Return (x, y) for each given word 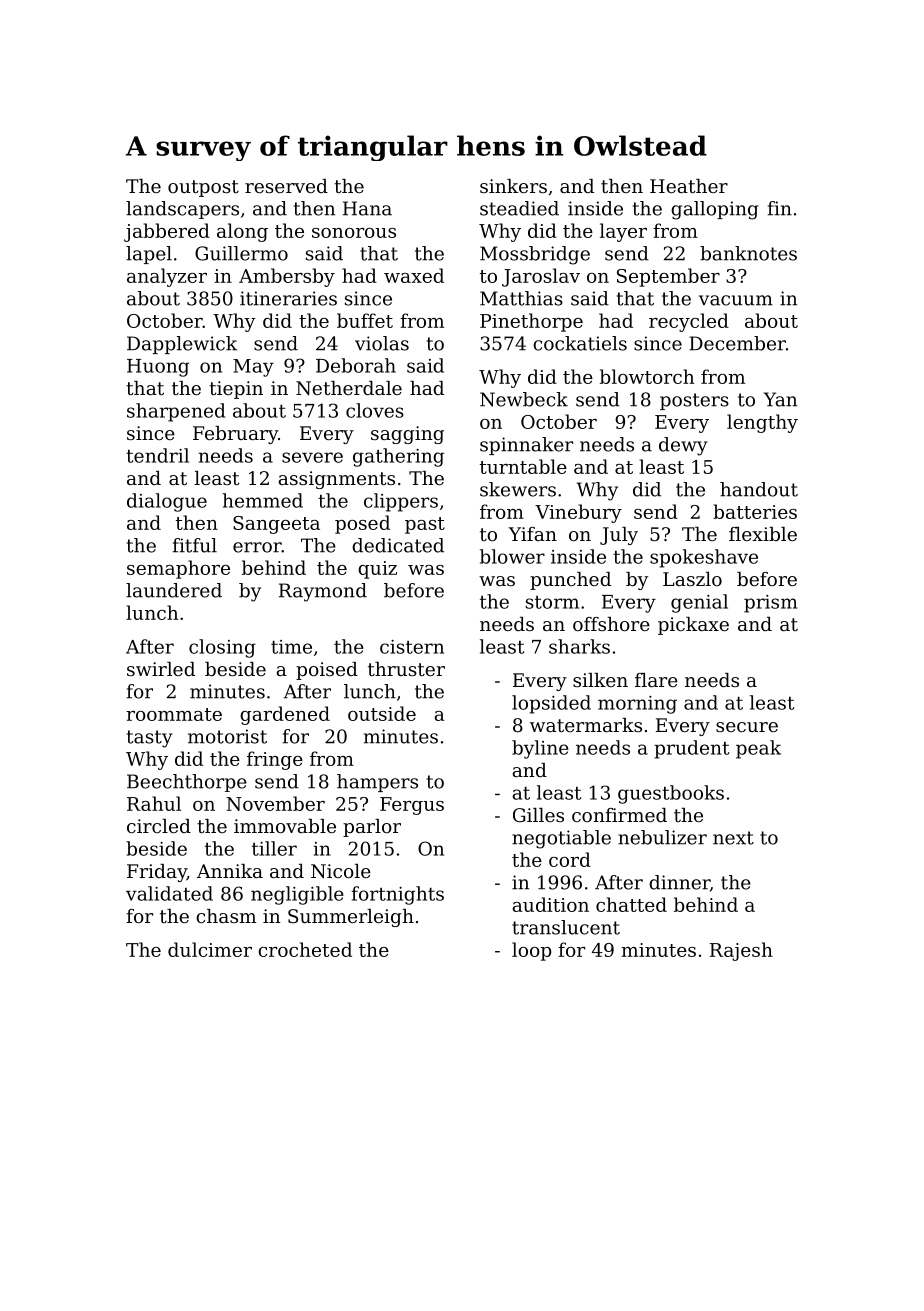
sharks (579, 646)
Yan (780, 399)
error (257, 547)
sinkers (513, 186)
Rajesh (741, 951)
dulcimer (210, 949)
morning (637, 705)
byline (540, 749)
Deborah (356, 365)
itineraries (288, 298)
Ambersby (287, 277)
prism (770, 604)
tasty (150, 739)
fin (780, 208)
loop (532, 951)
